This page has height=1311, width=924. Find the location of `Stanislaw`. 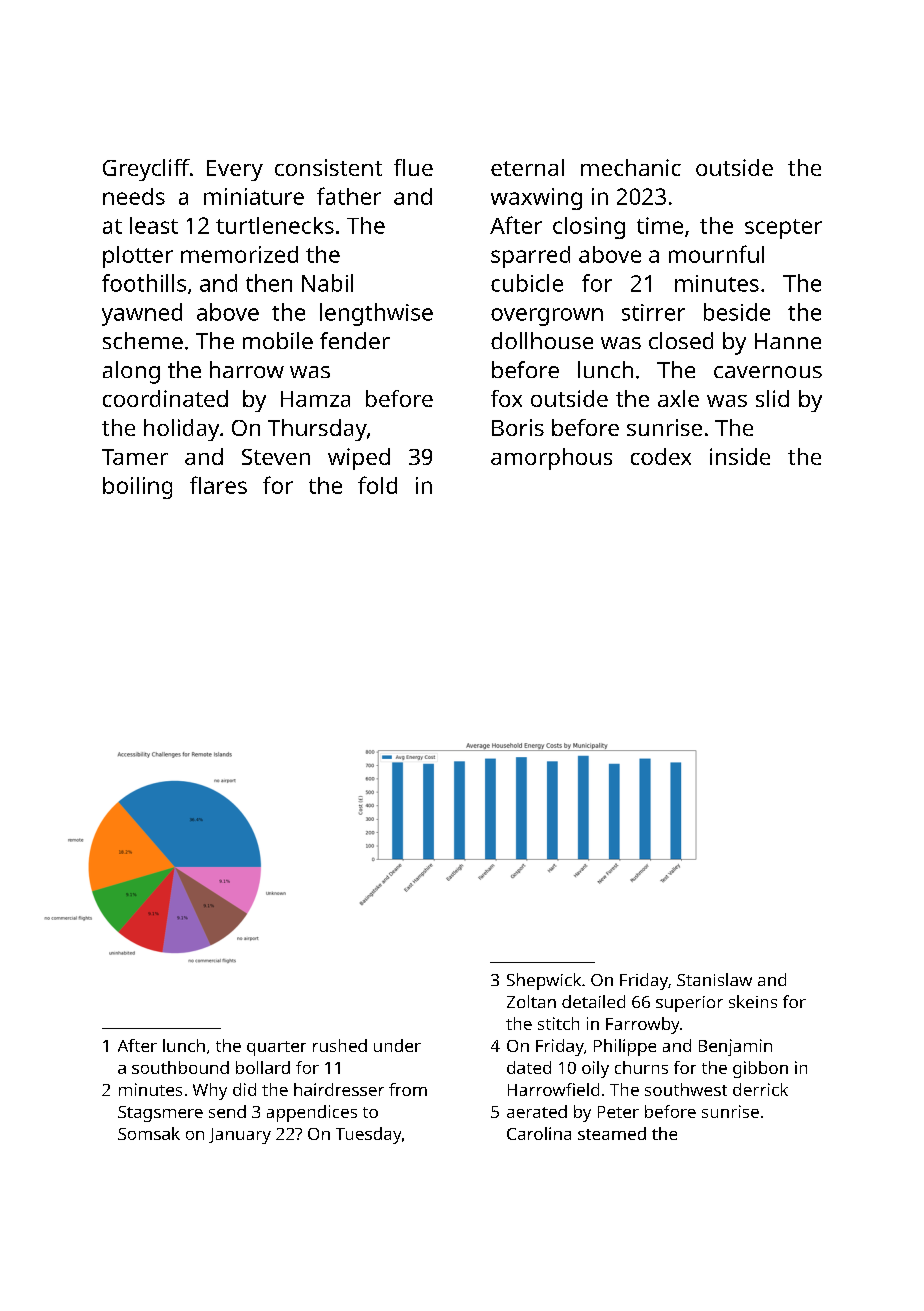

Stanislaw is located at coordinates (714, 979).
